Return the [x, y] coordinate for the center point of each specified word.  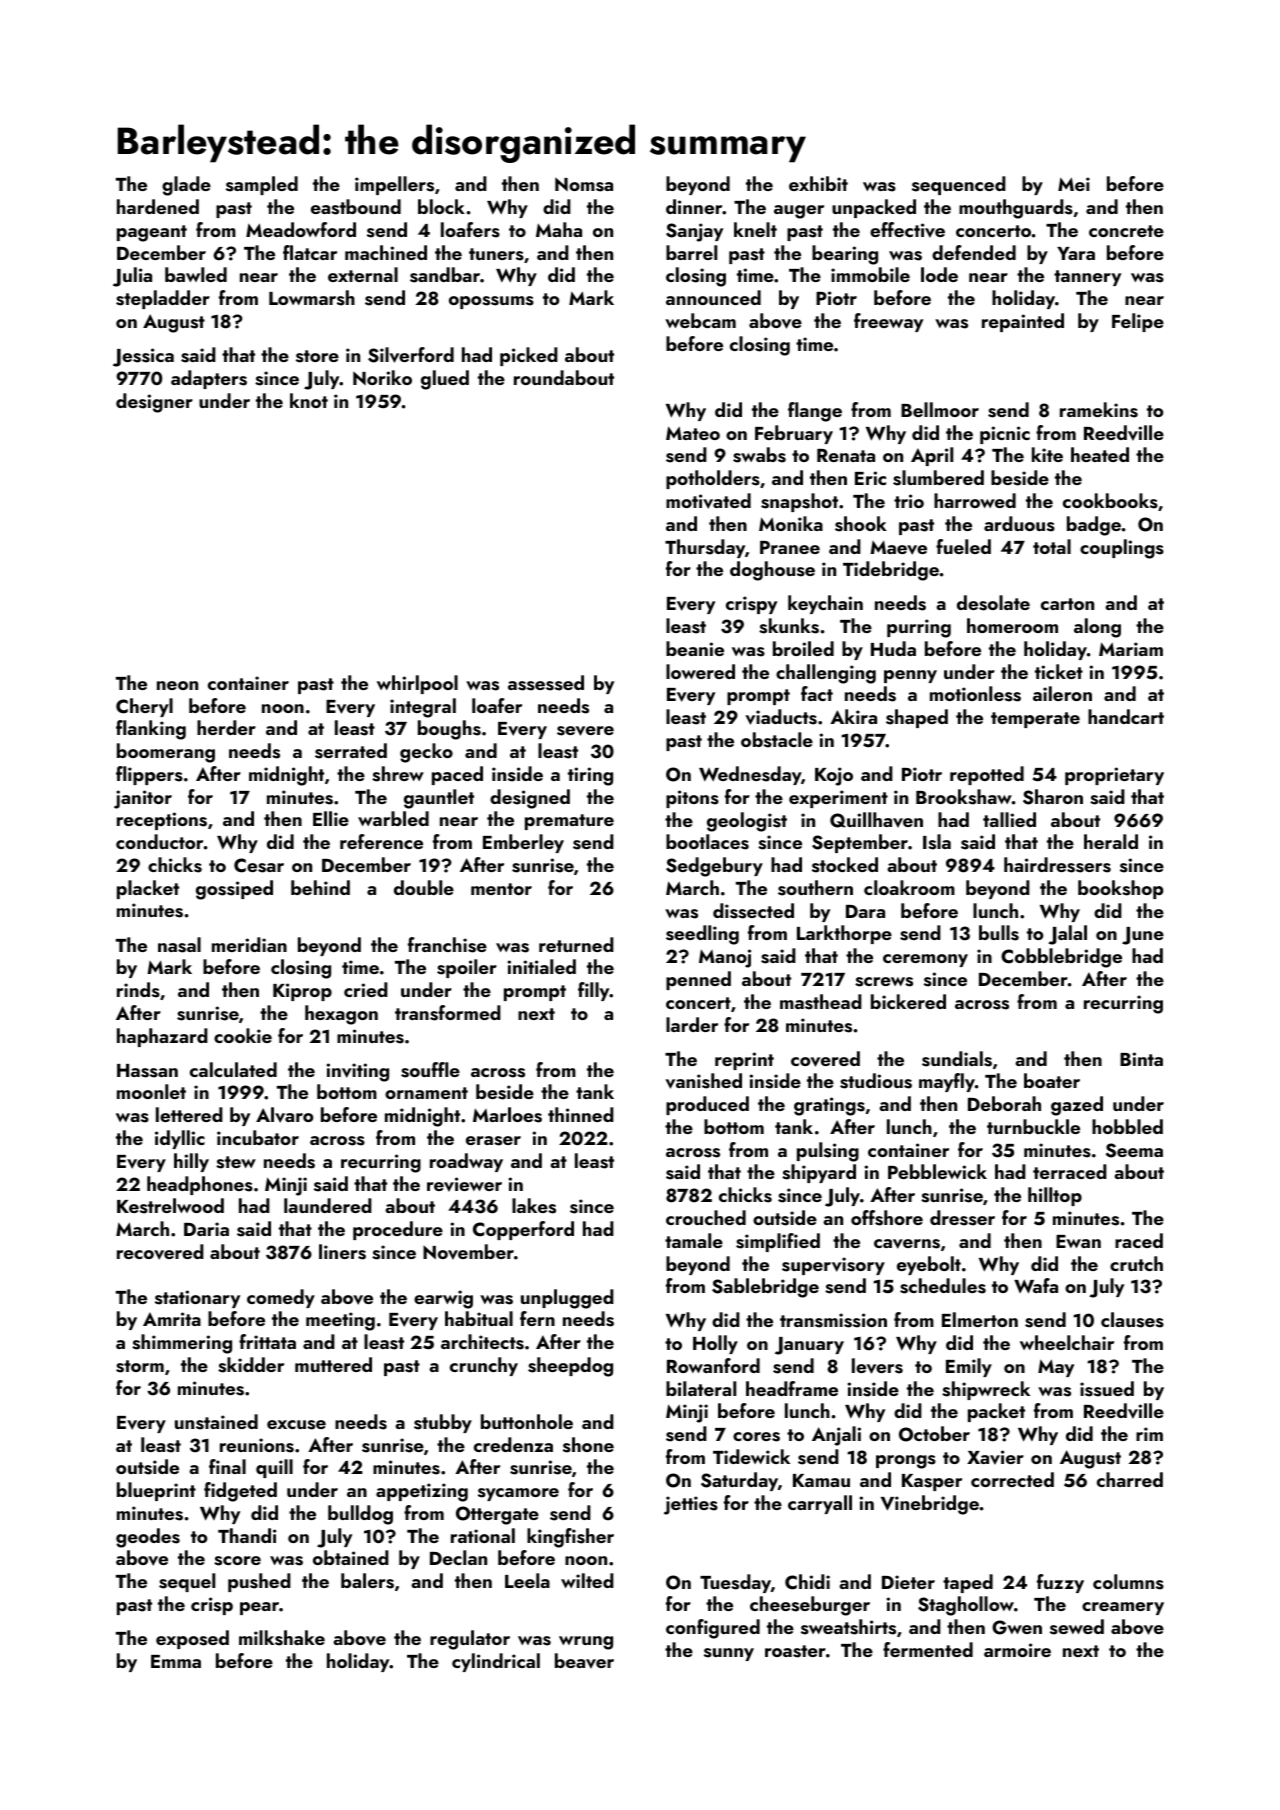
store [317, 356]
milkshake [282, 1638]
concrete [1126, 231]
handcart [1126, 716]
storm [140, 1366]
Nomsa [584, 184]
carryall [820, 1504]
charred [1130, 1479]
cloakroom [909, 887]
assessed [546, 683]
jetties [691, 1505]
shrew [398, 774]
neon [177, 685]
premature [569, 822]
